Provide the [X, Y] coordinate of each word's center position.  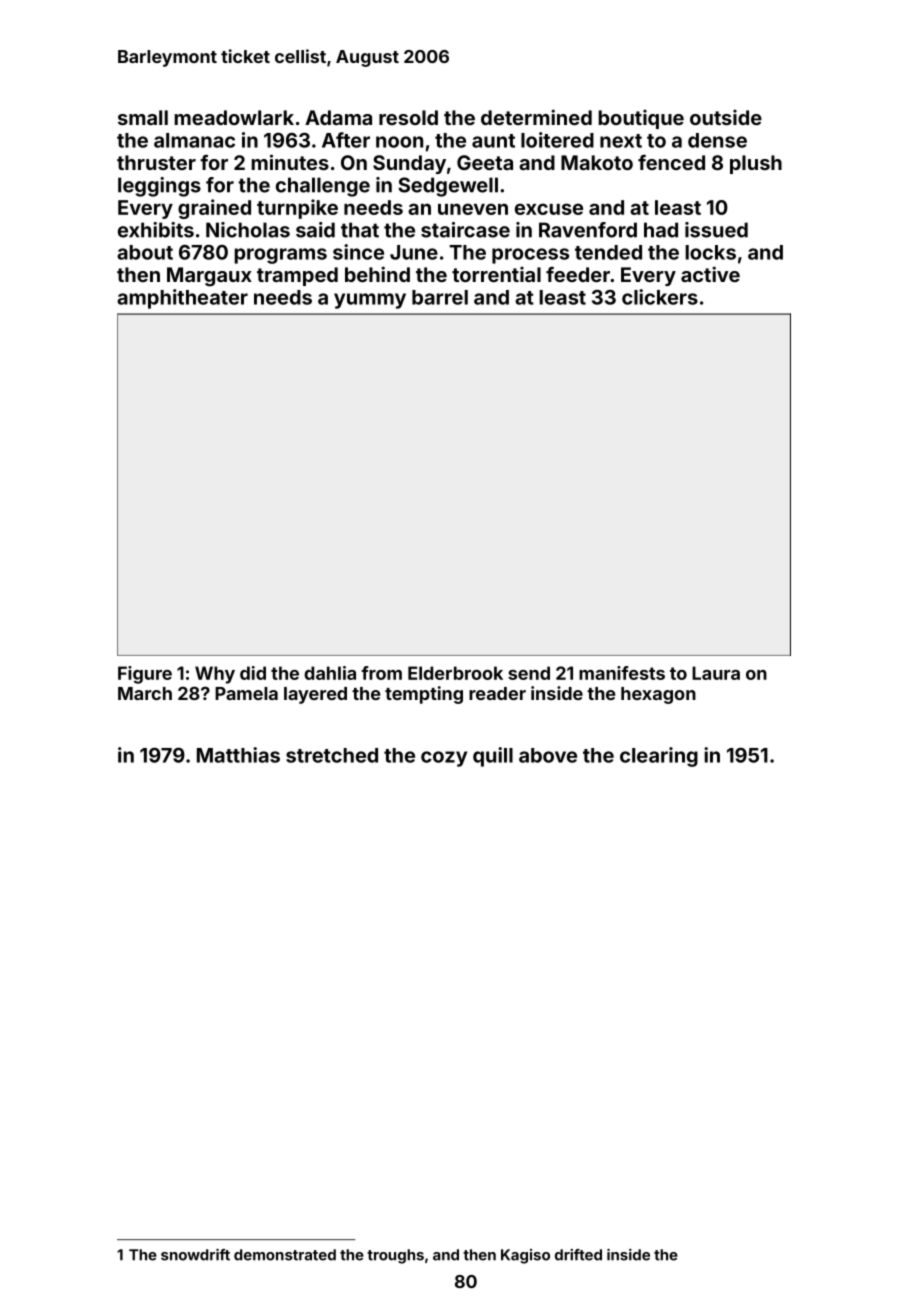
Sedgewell [448, 187]
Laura [716, 673]
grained [214, 209]
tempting [424, 695]
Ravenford [588, 230]
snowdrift [195, 1255]
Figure [145, 675]
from [381, 673]
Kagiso [525, 1256]
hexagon [658, 695]
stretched [332, 755]
